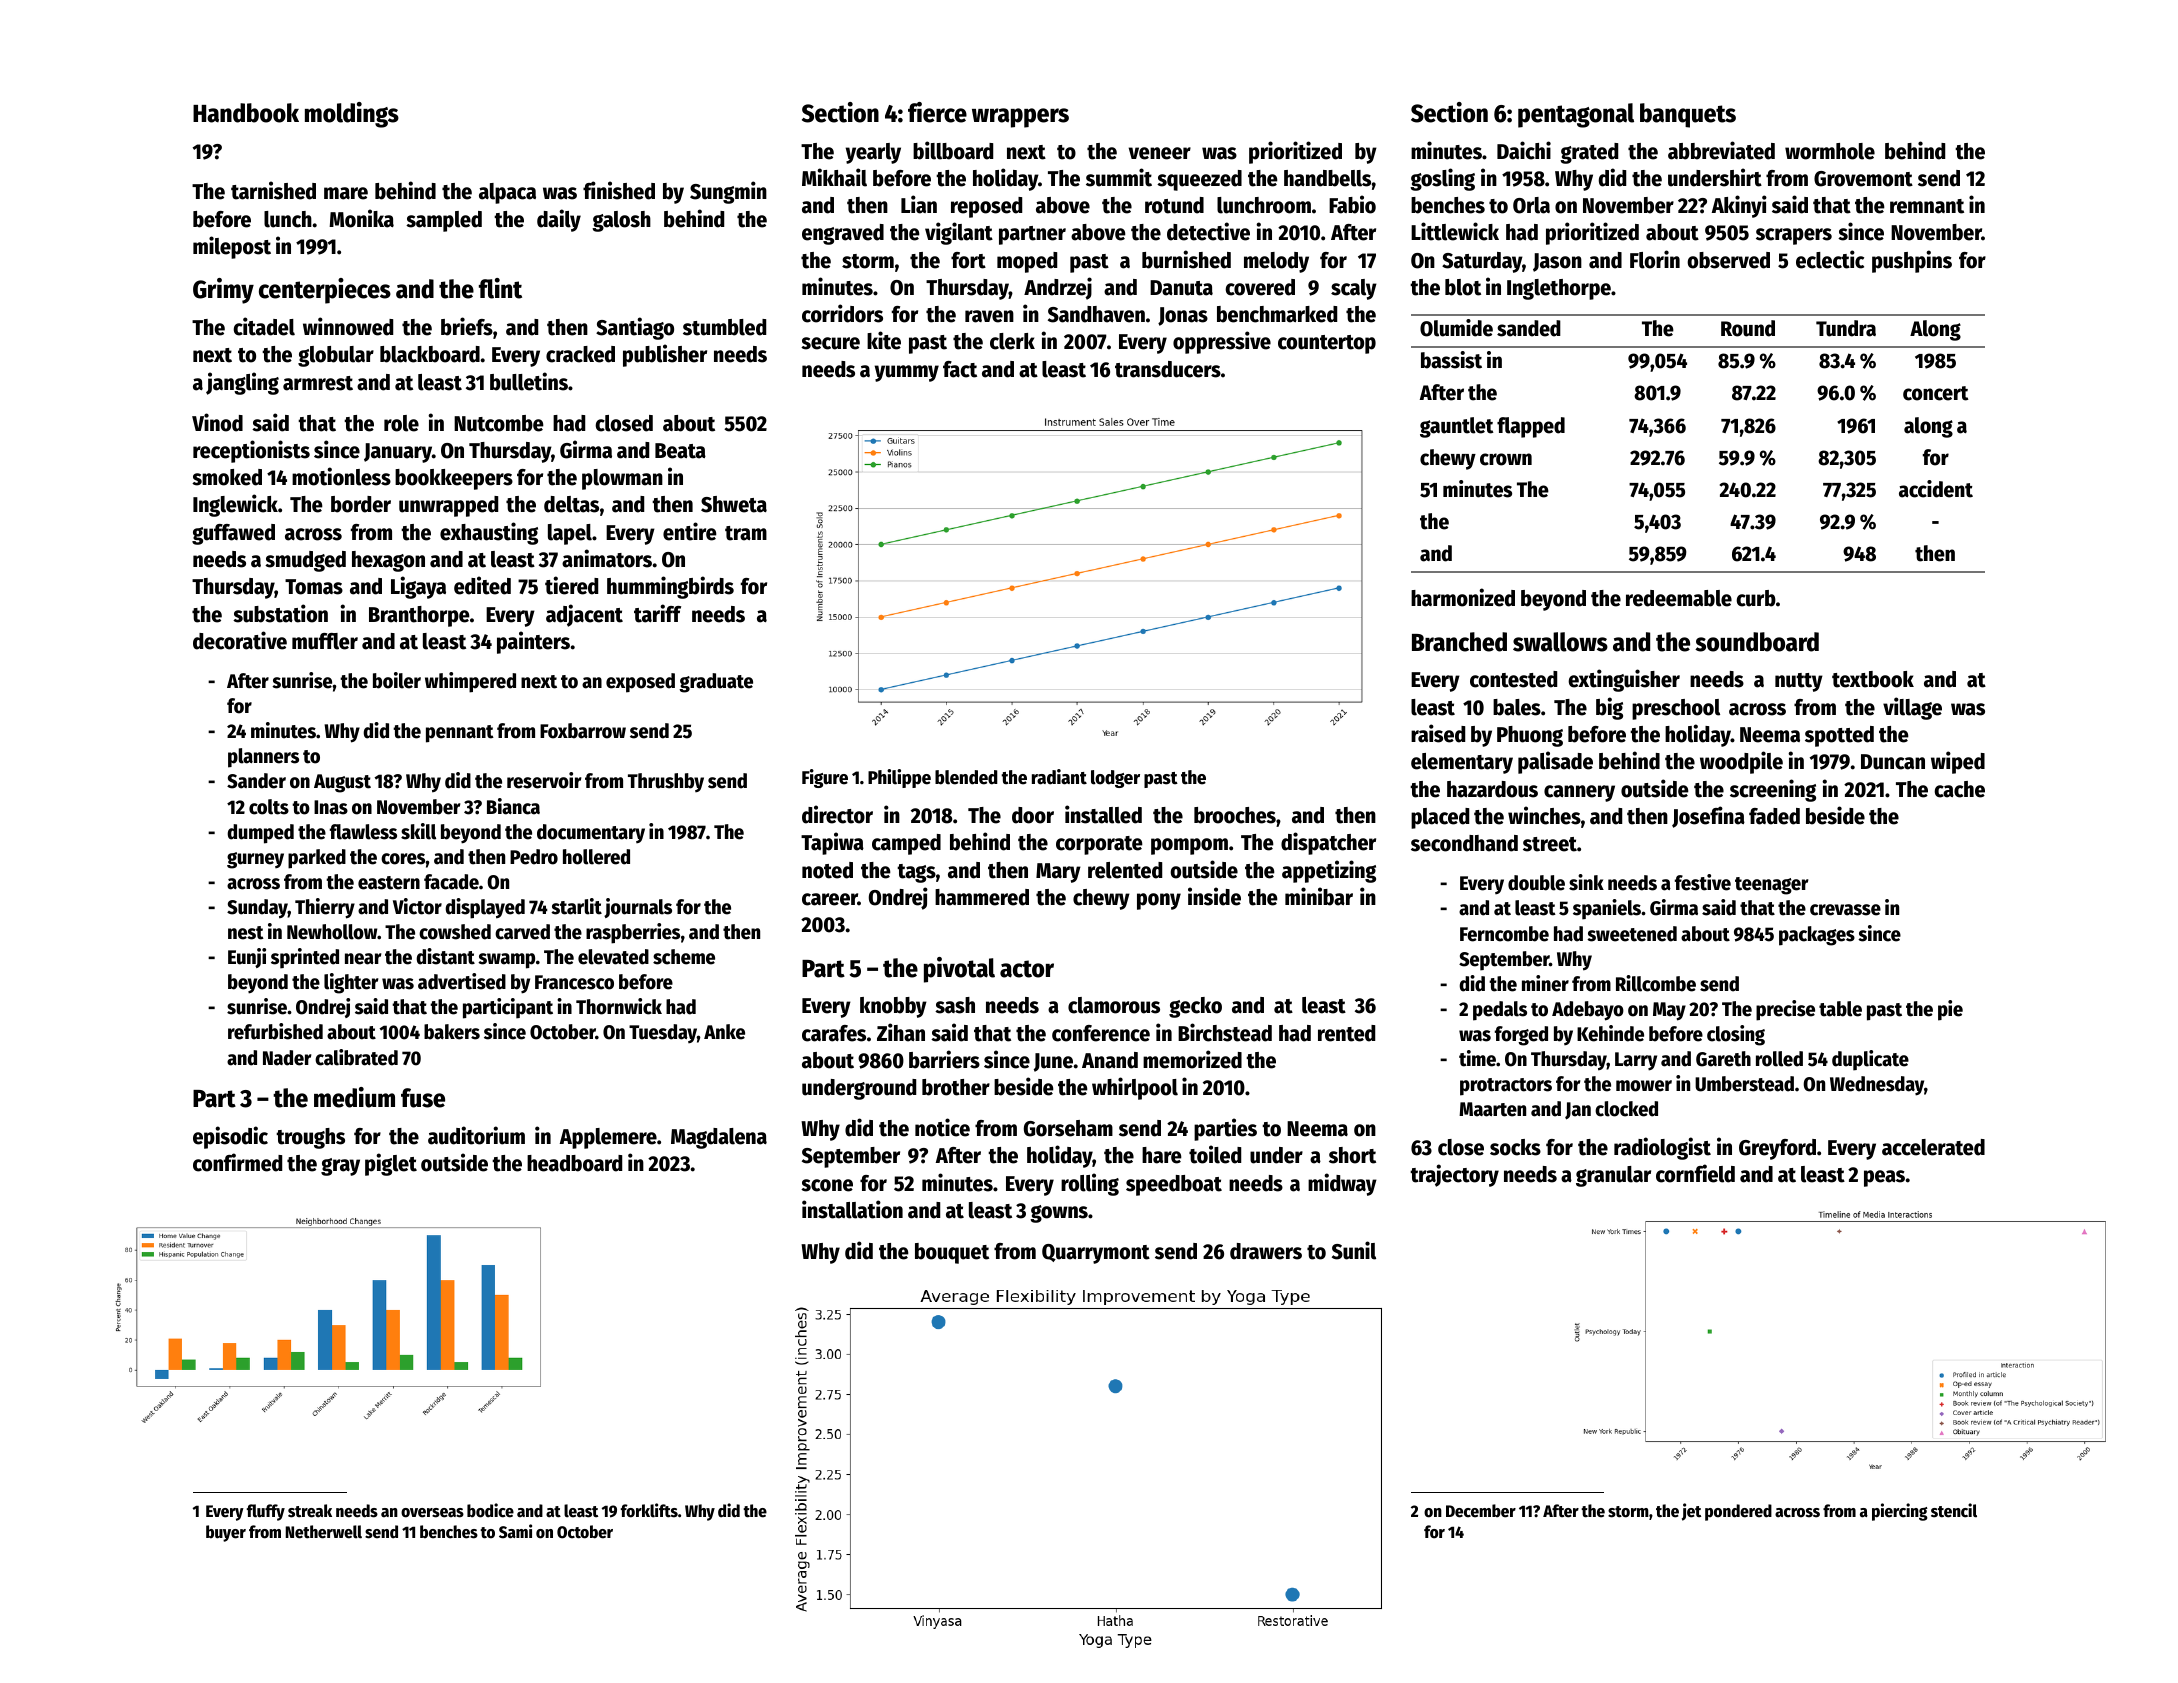  Describe the element at coordinates (1576, 115) in the screenshot. I see `pentagonal` at that location.
